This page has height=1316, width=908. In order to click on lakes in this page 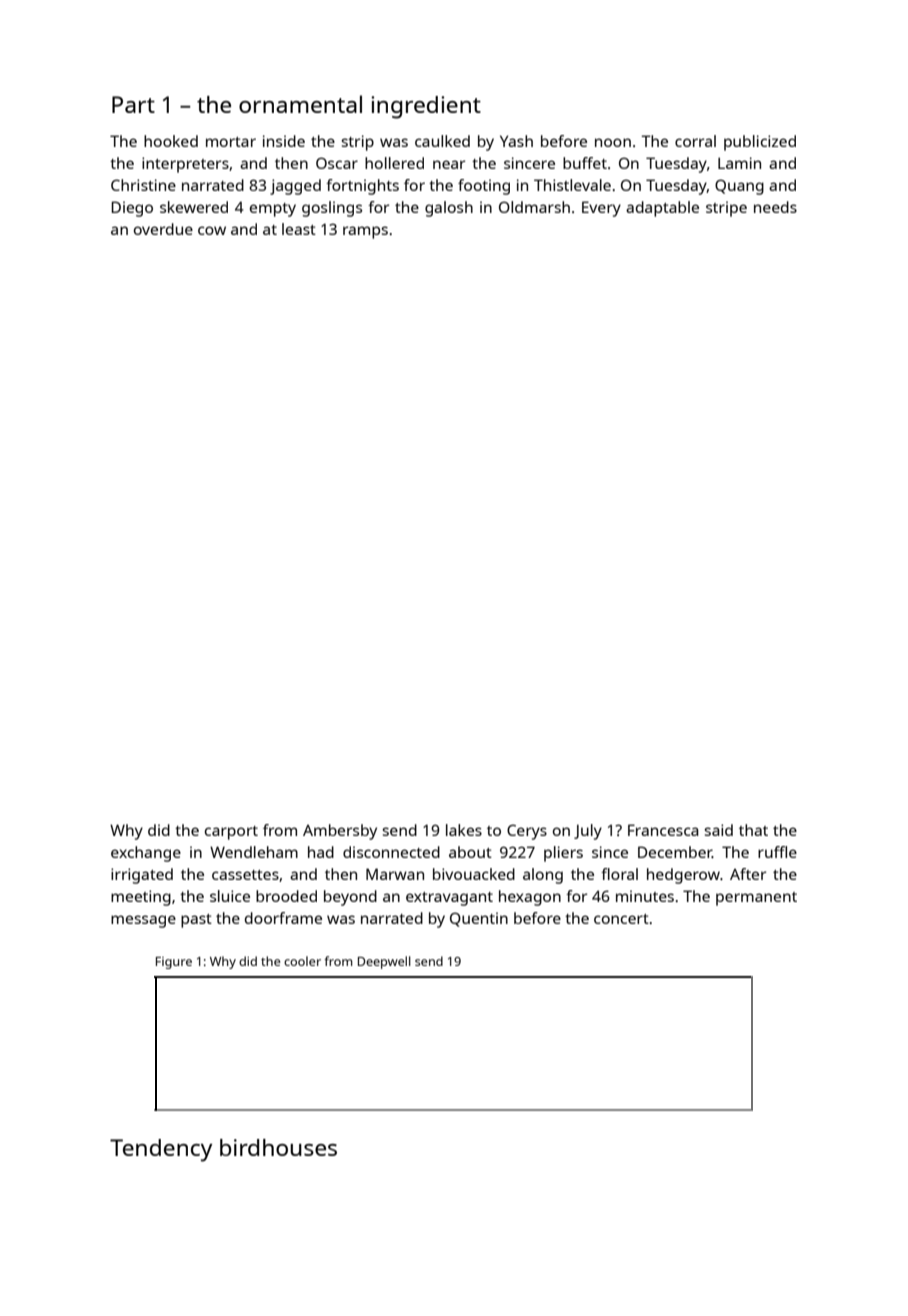, I will do `click(464, 830)`.
